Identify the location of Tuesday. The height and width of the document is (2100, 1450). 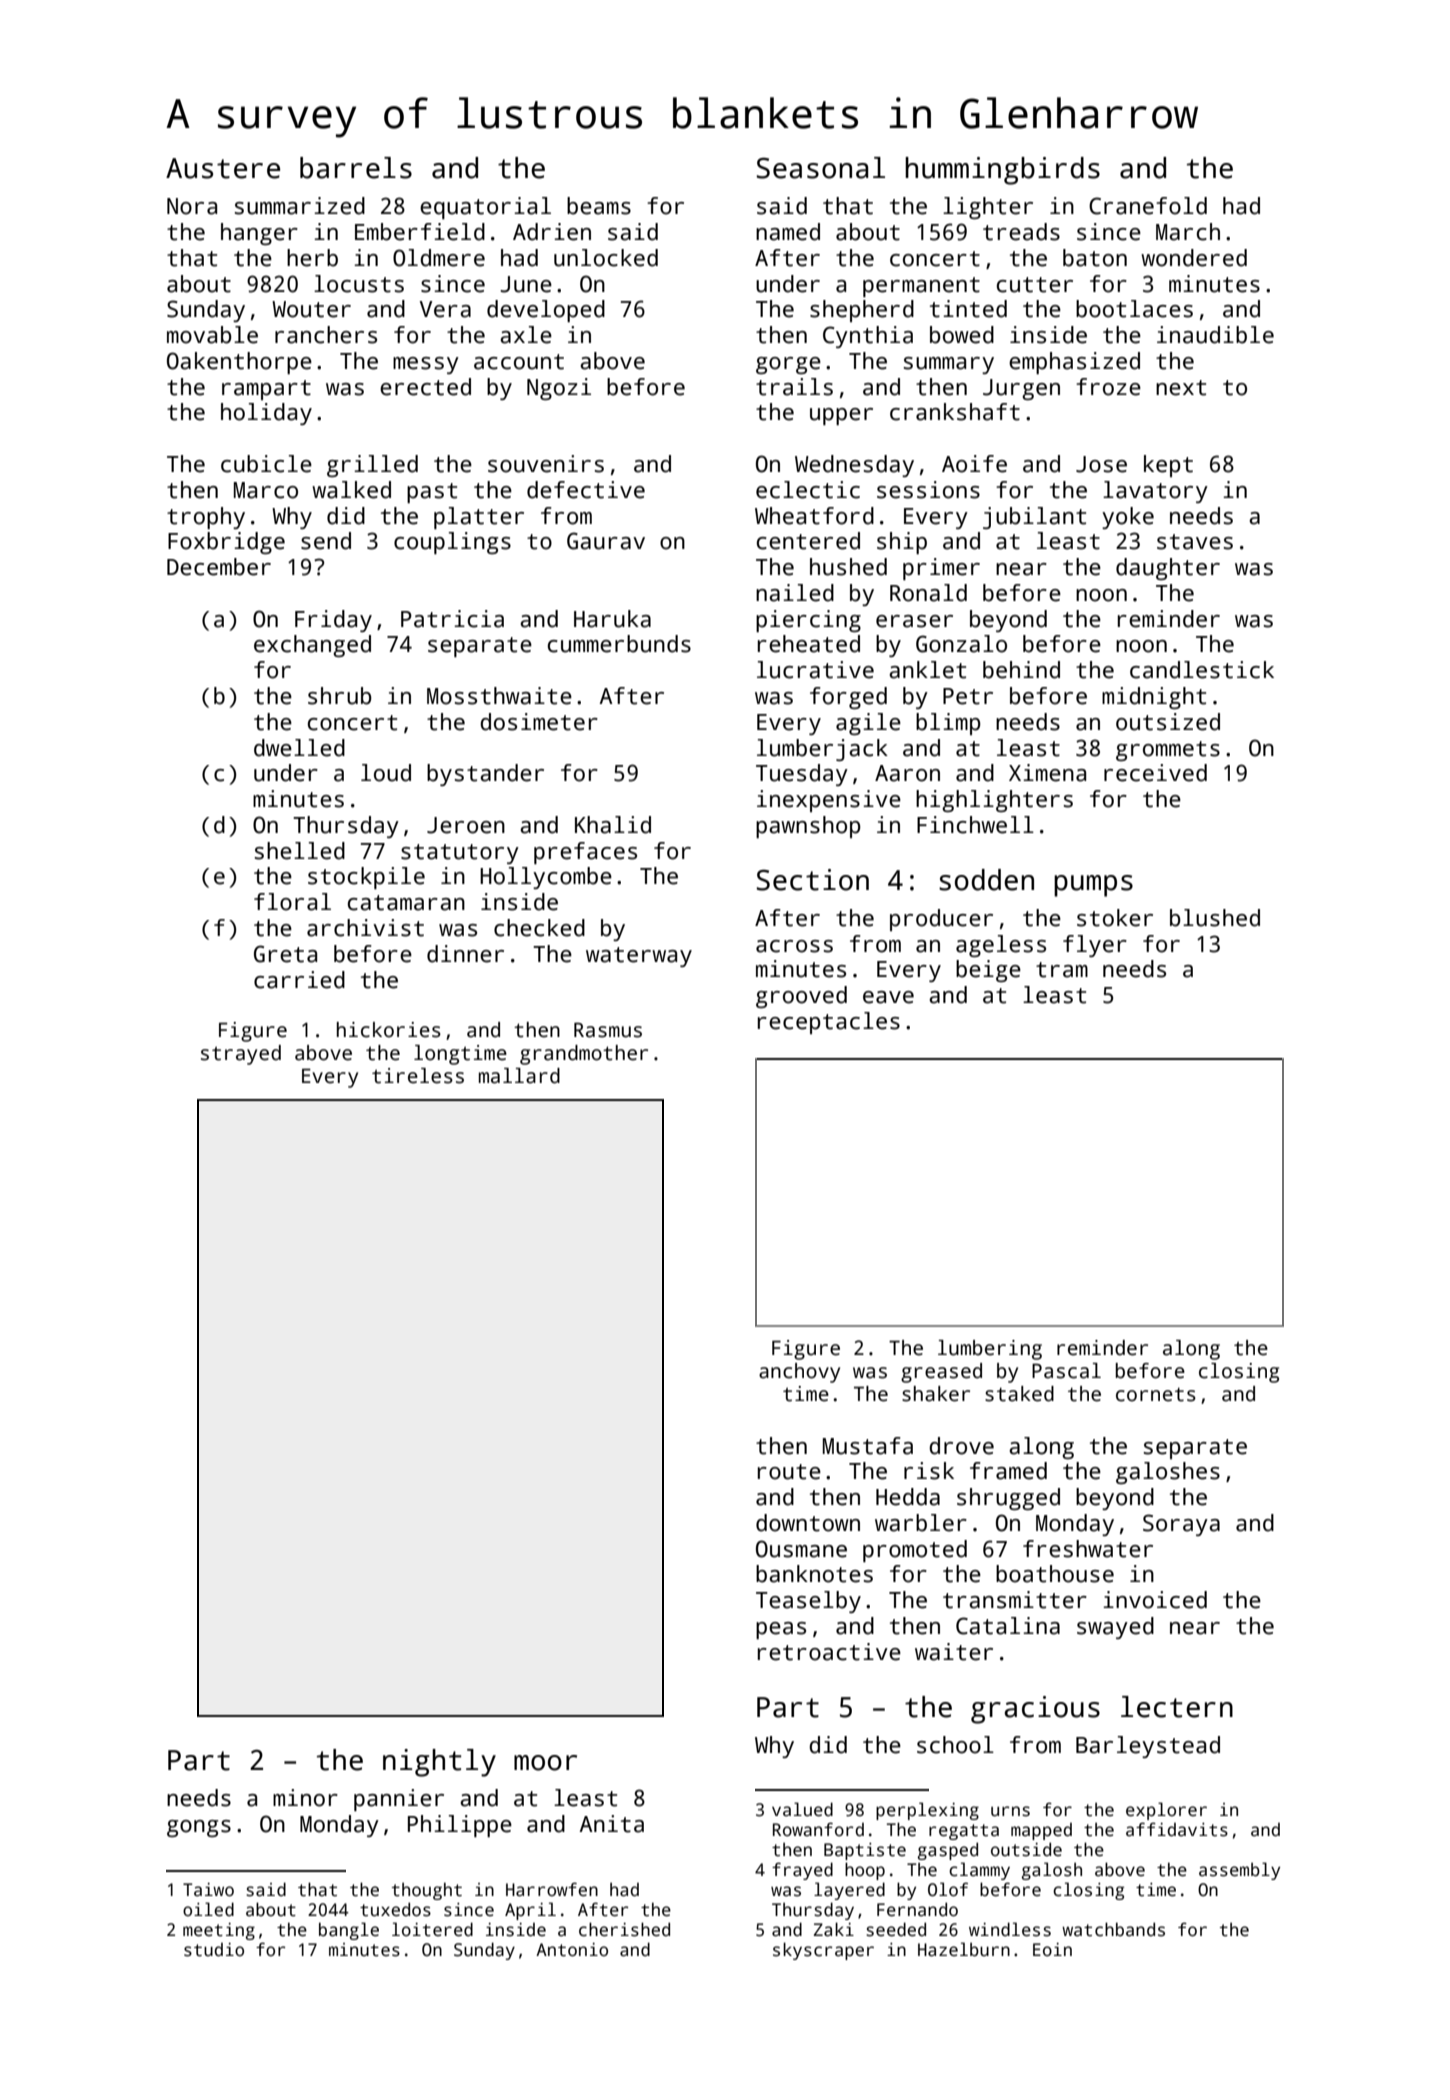
(802, 775).
